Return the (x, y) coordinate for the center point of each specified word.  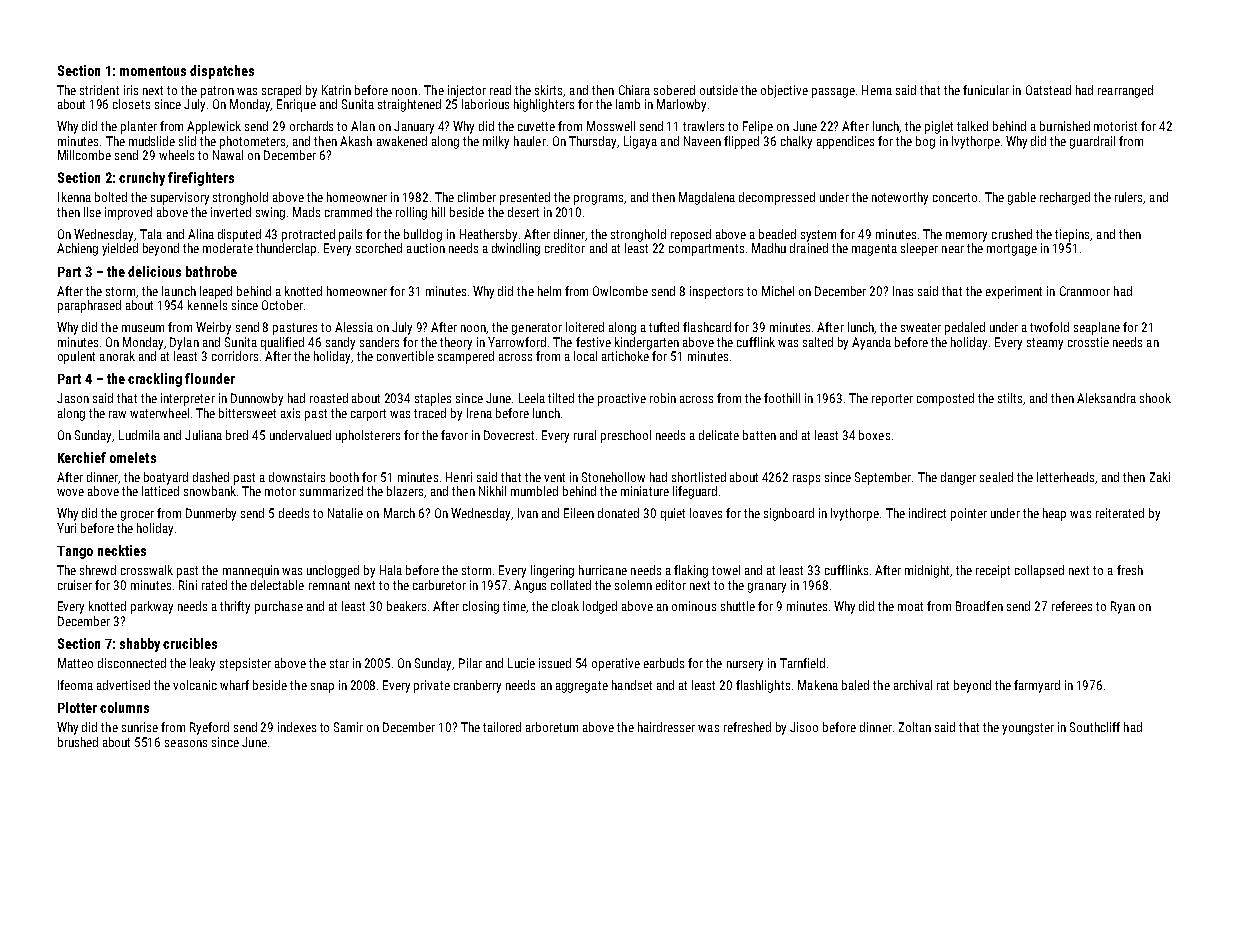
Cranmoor (1085, 291)
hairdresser (666, 727)
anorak (117, 356)
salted (818, 342)
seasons (186, 743)
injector (467, 91)
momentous (153, 71)
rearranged (1125, 91)
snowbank (210, 491)
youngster (1028, 729)
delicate (719, 435)
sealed (996, 477)
